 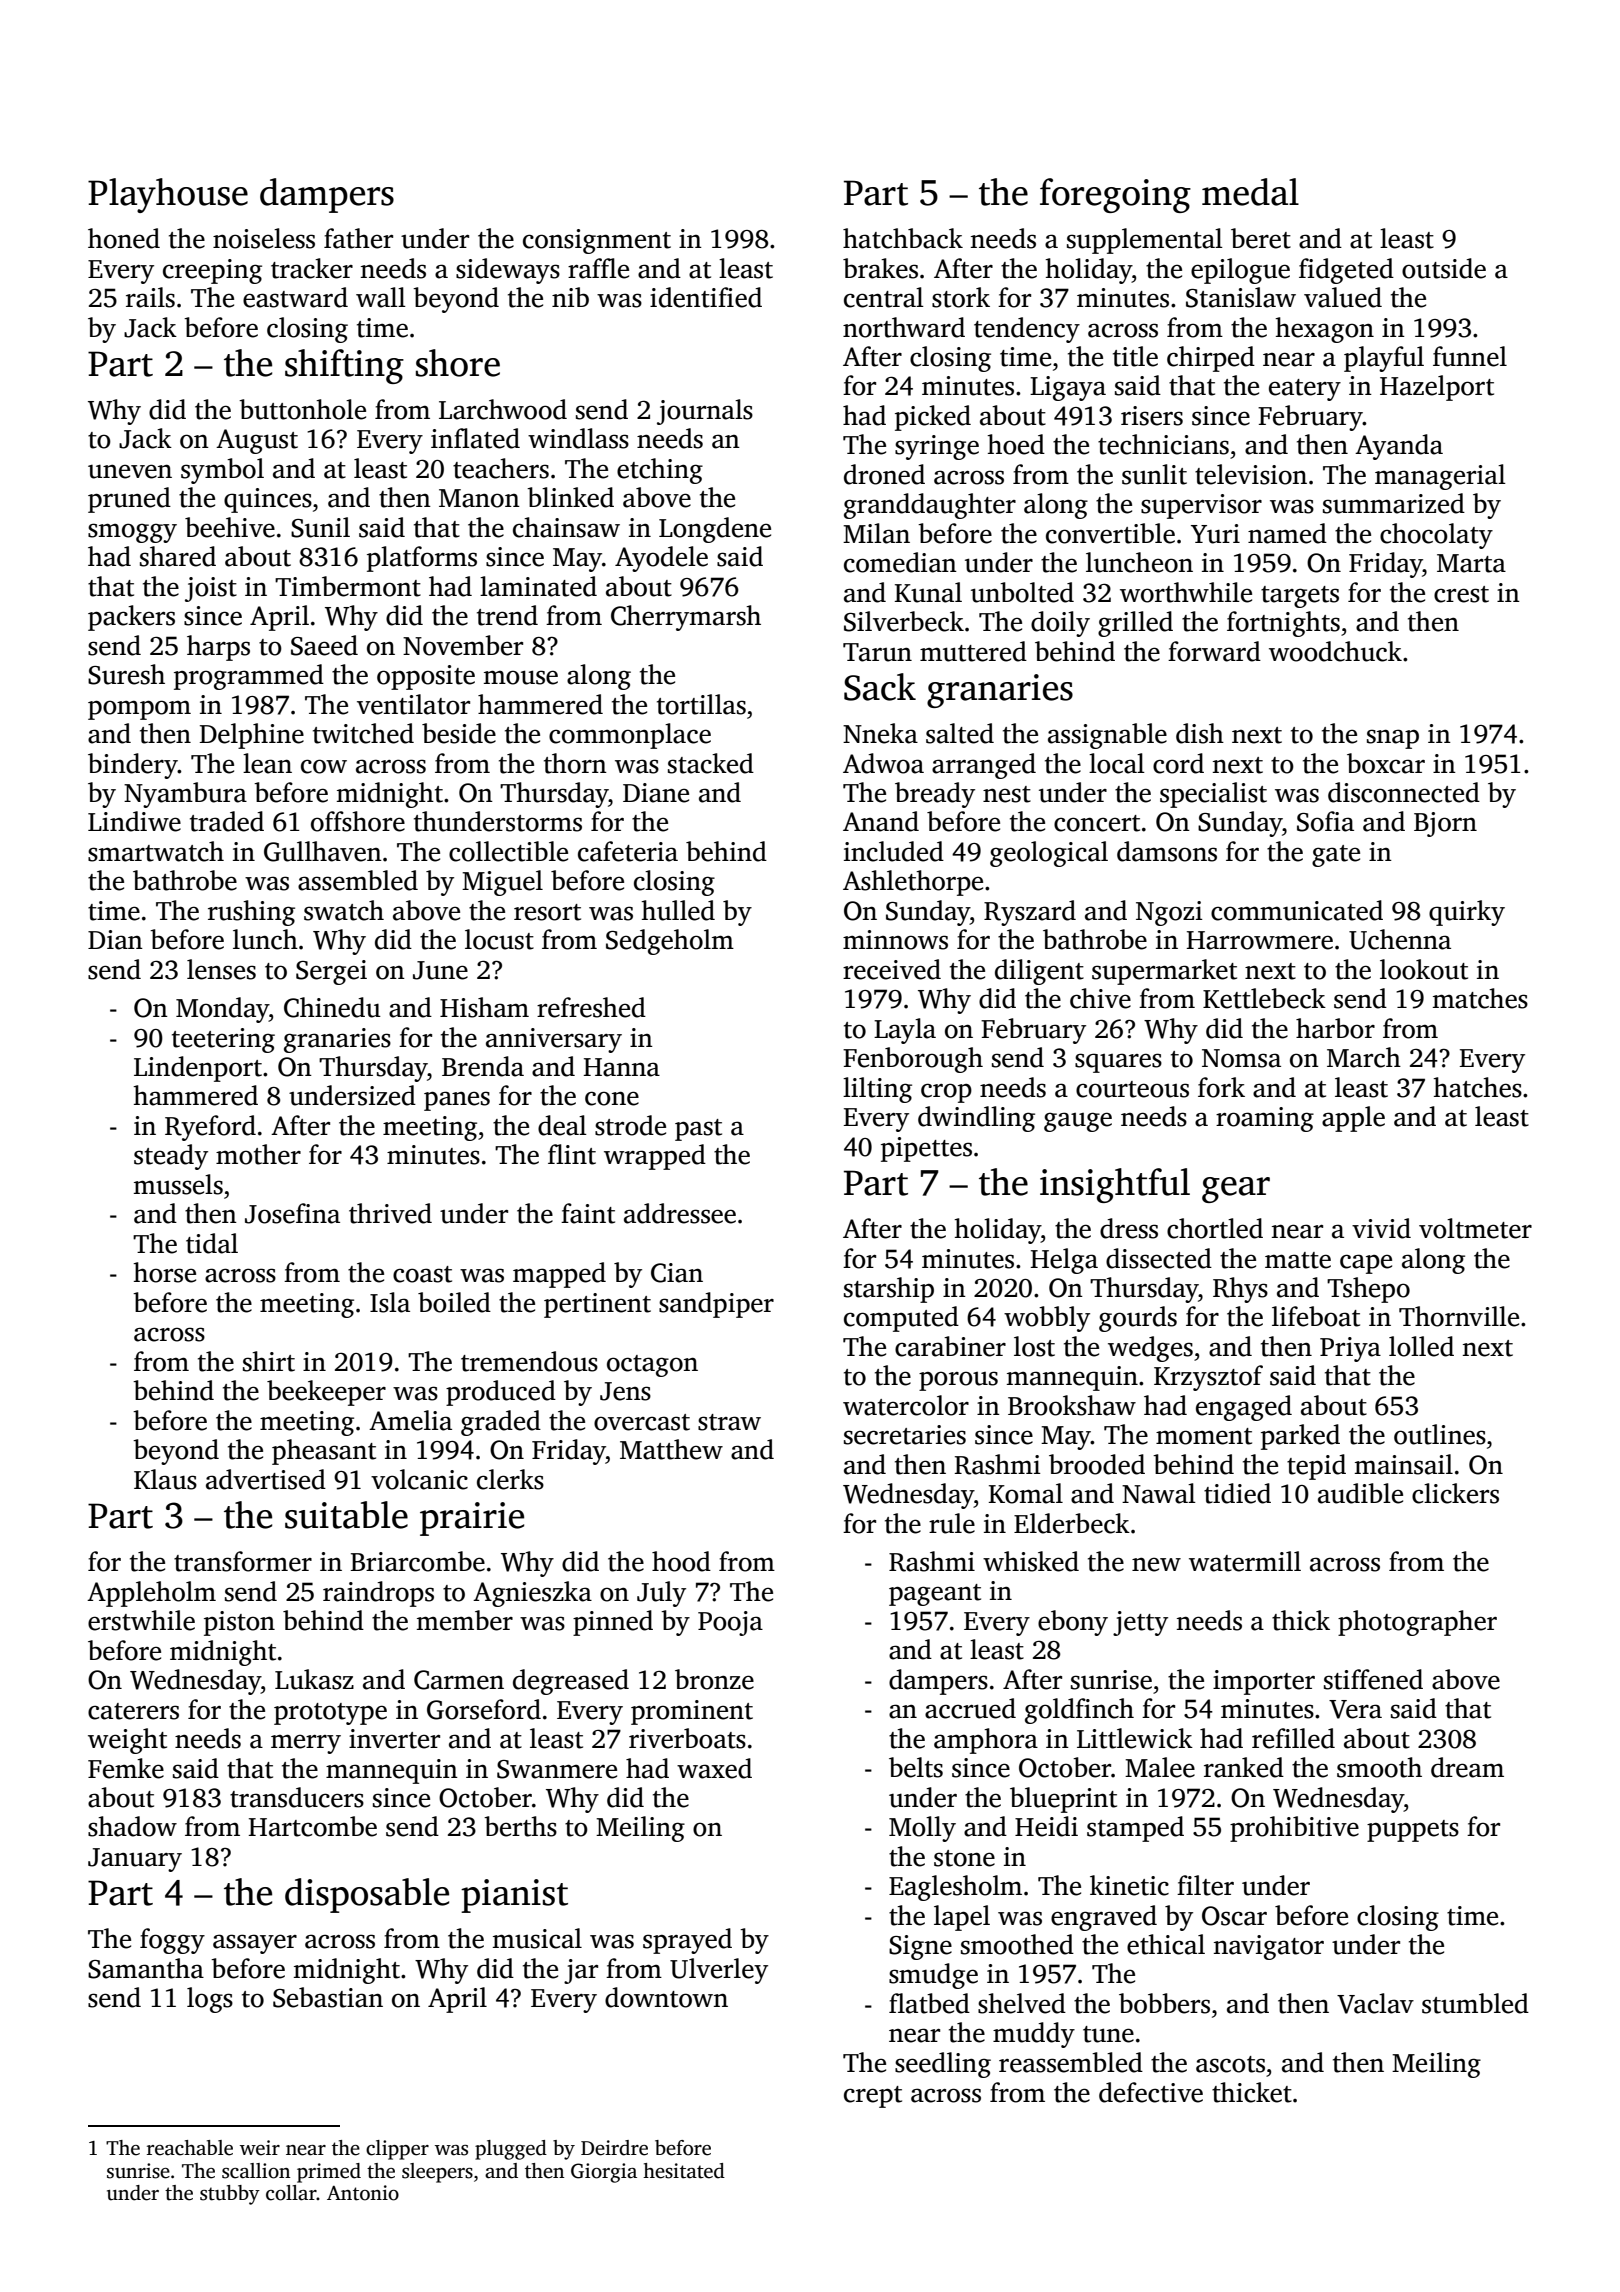 What do you see at coordinates (597, 241) in the screenshot?
I see `consignment` at bounding box center [597, 241].
